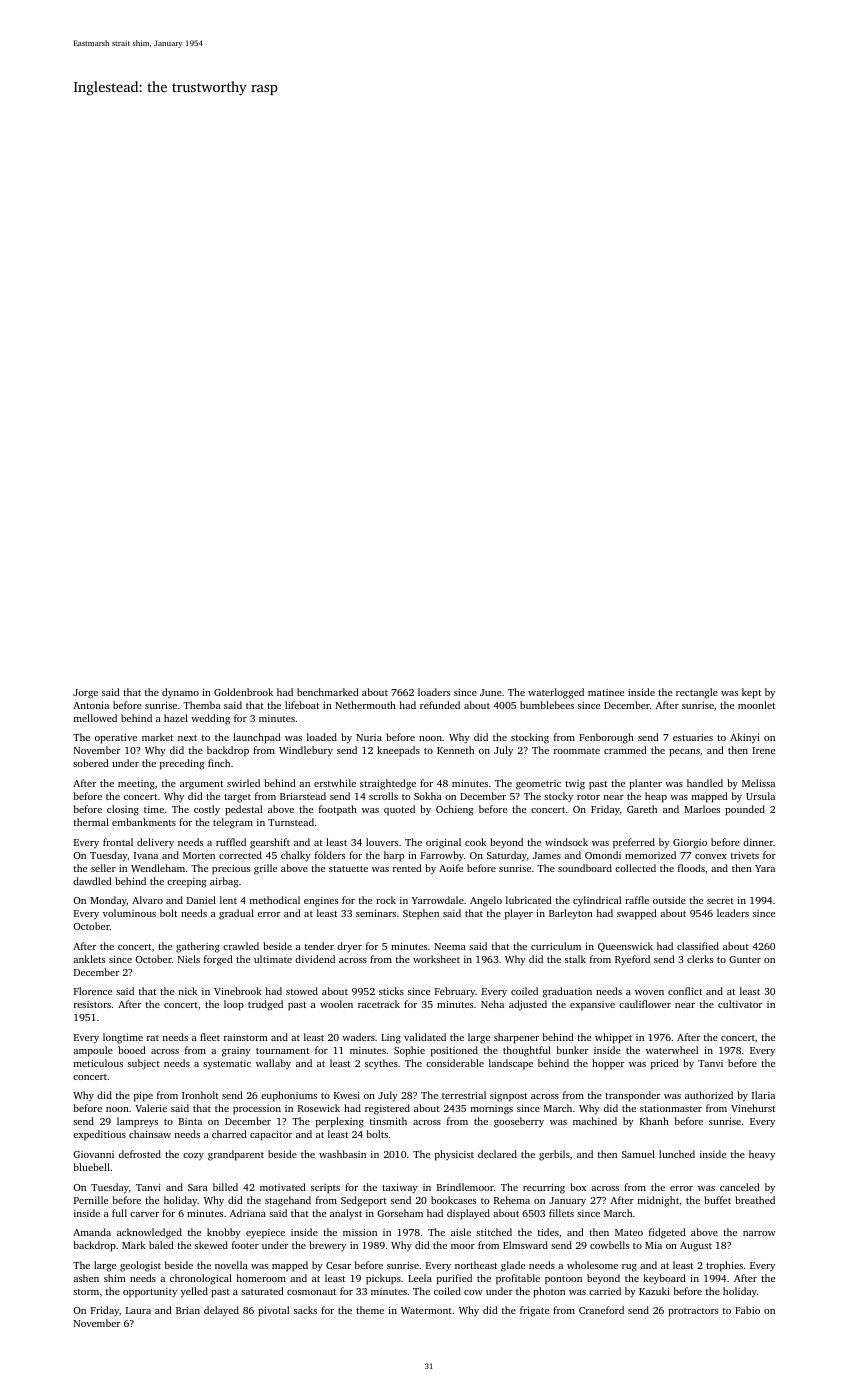 Image resolution: width=849 pixels, height=1400 pixels. Describe the element at coordinates (645, 1004) in the page. I see `cauliflower` at that location.
